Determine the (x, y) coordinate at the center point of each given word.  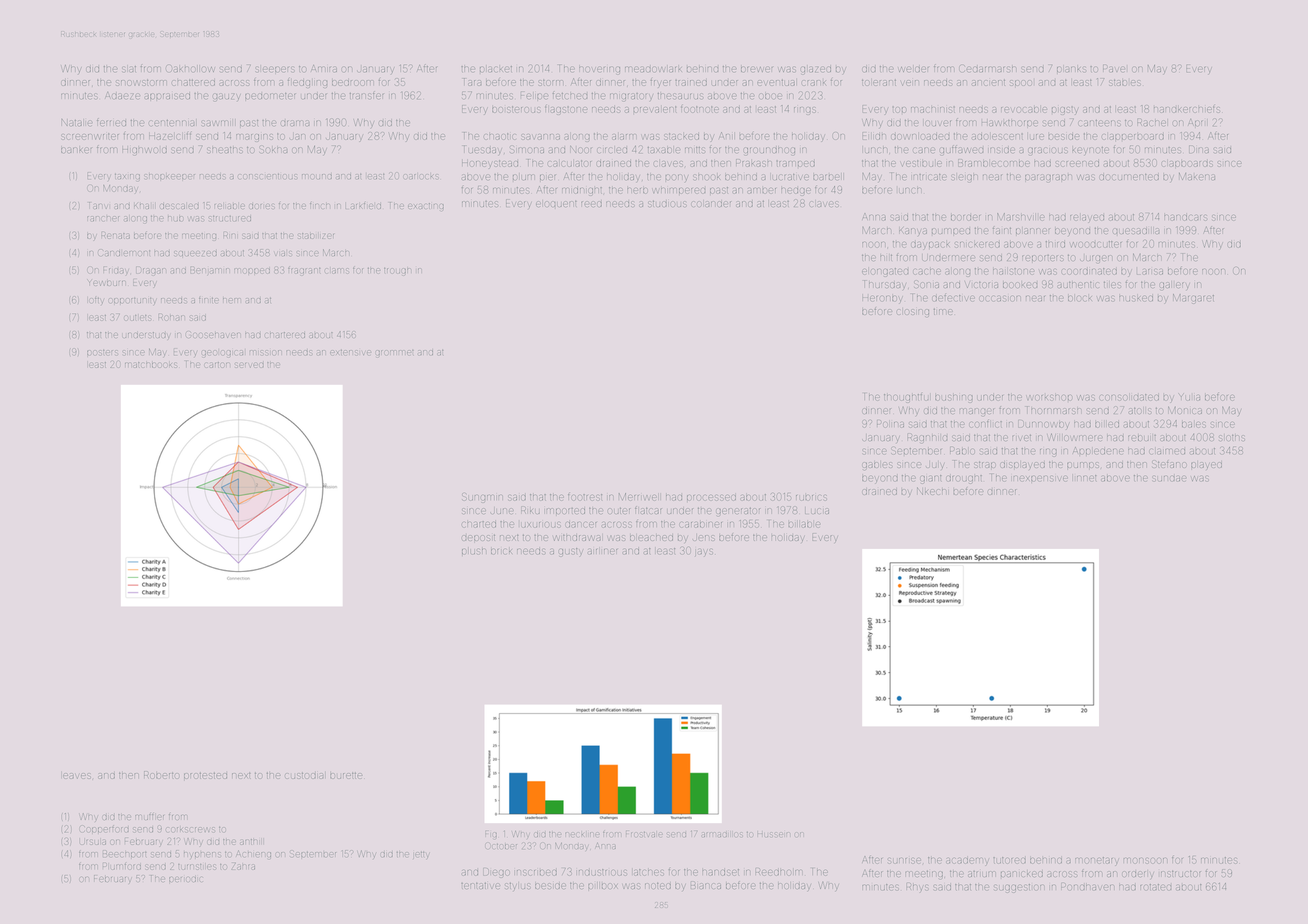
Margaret (1193, 299)
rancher (103, 218)
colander (711, 204)
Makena (1197, 176)
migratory (631, 97)
